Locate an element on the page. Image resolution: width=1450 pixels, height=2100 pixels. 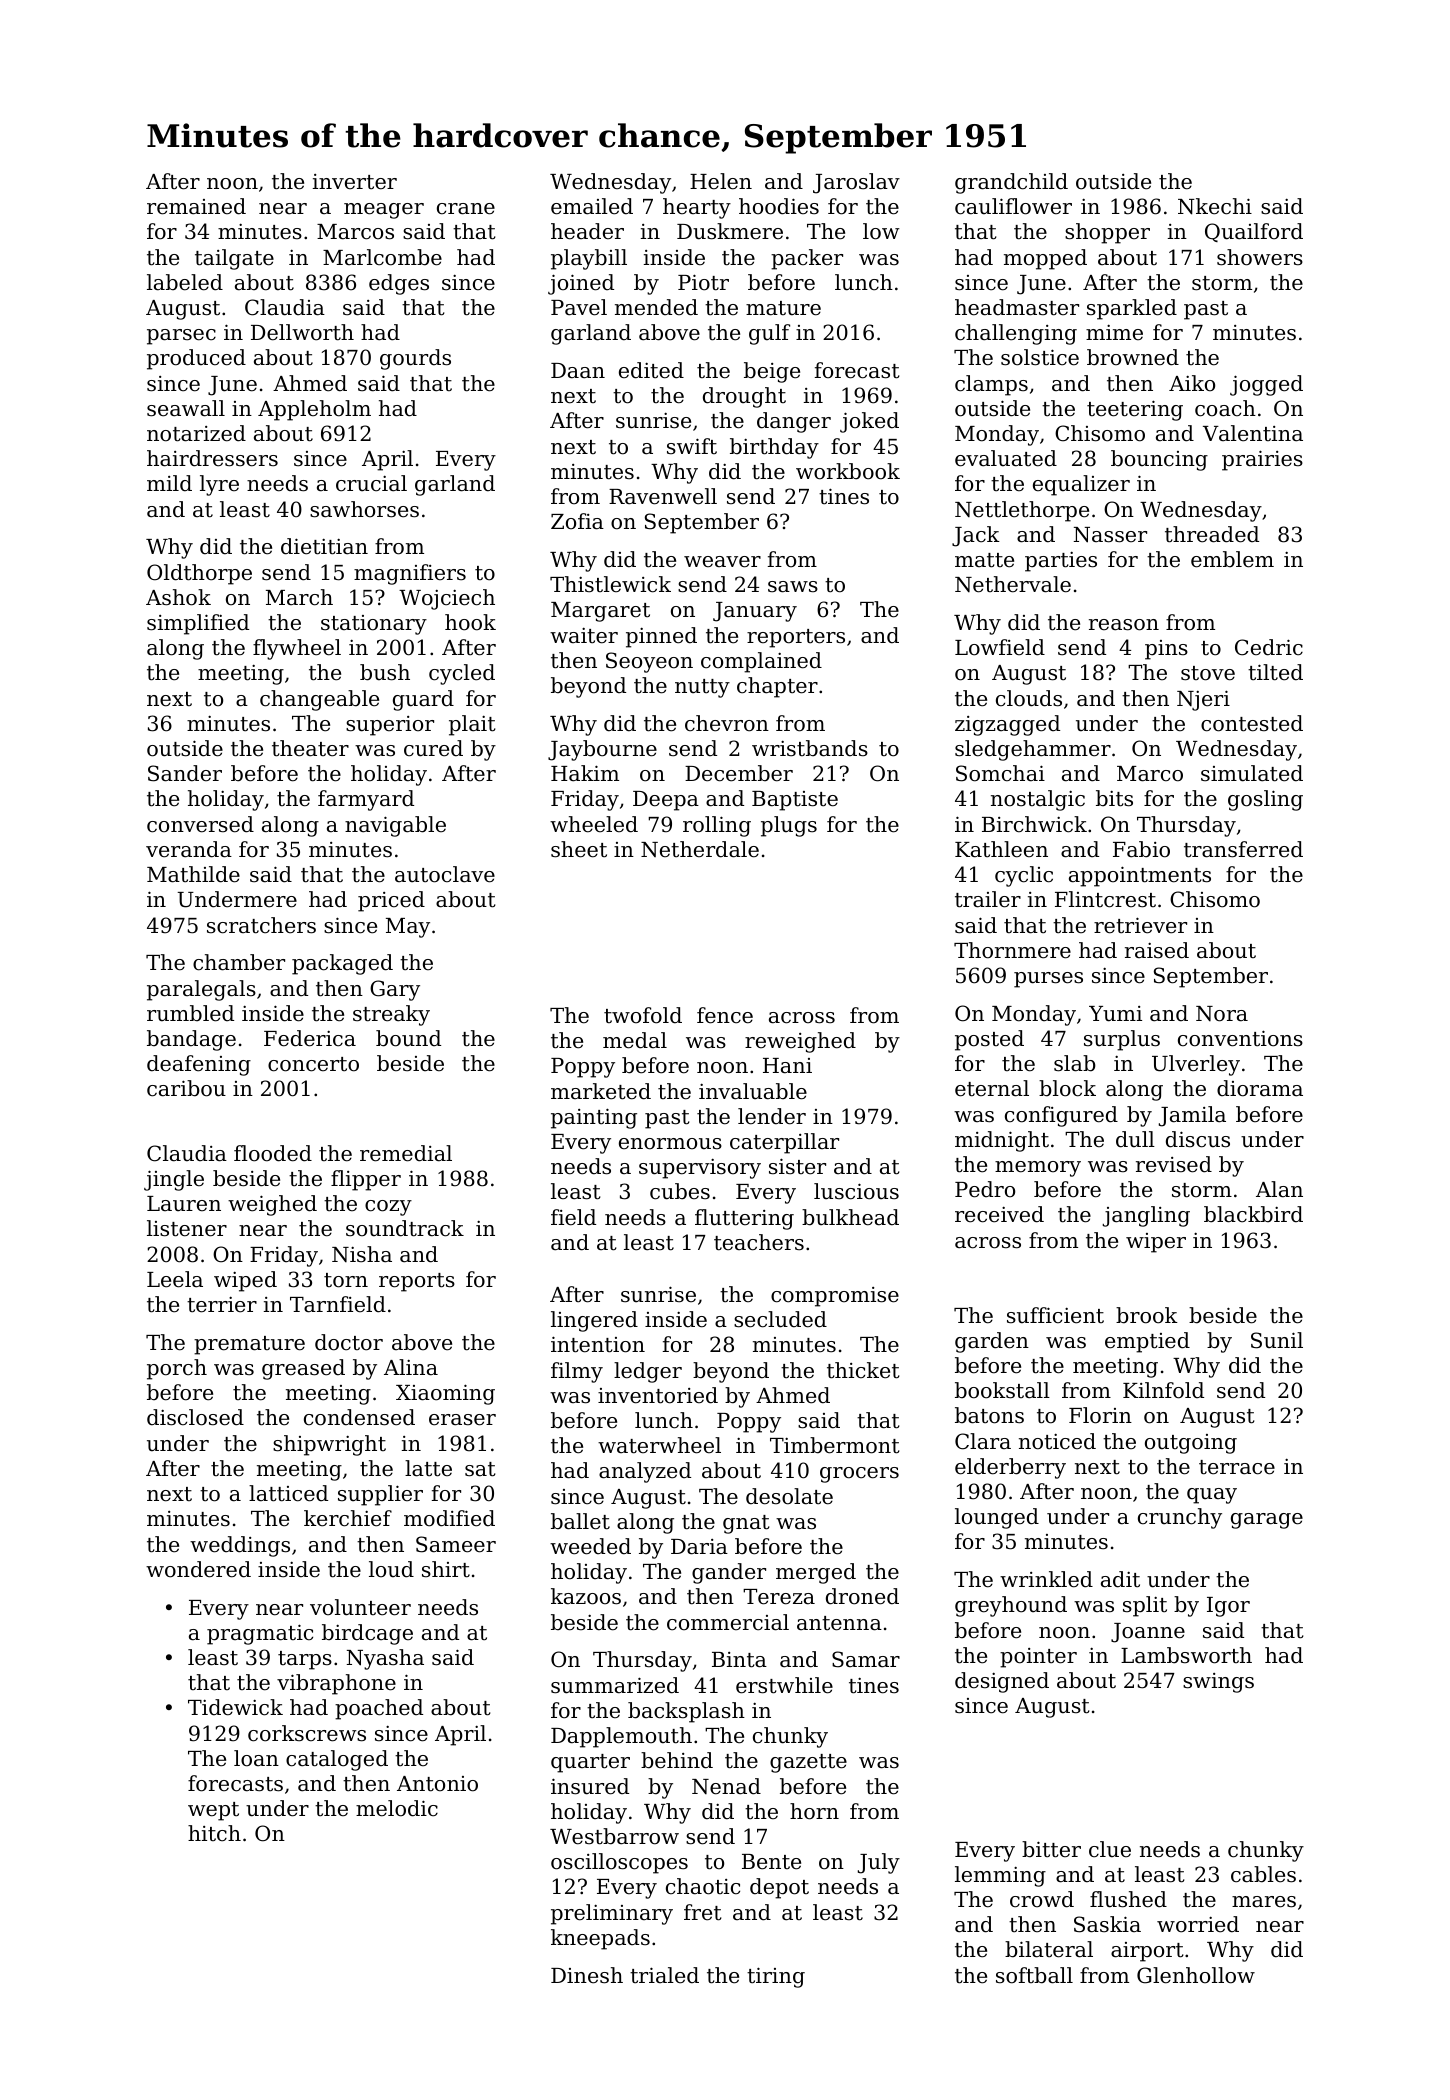
swings is located at coordinates (1218, 1683).
